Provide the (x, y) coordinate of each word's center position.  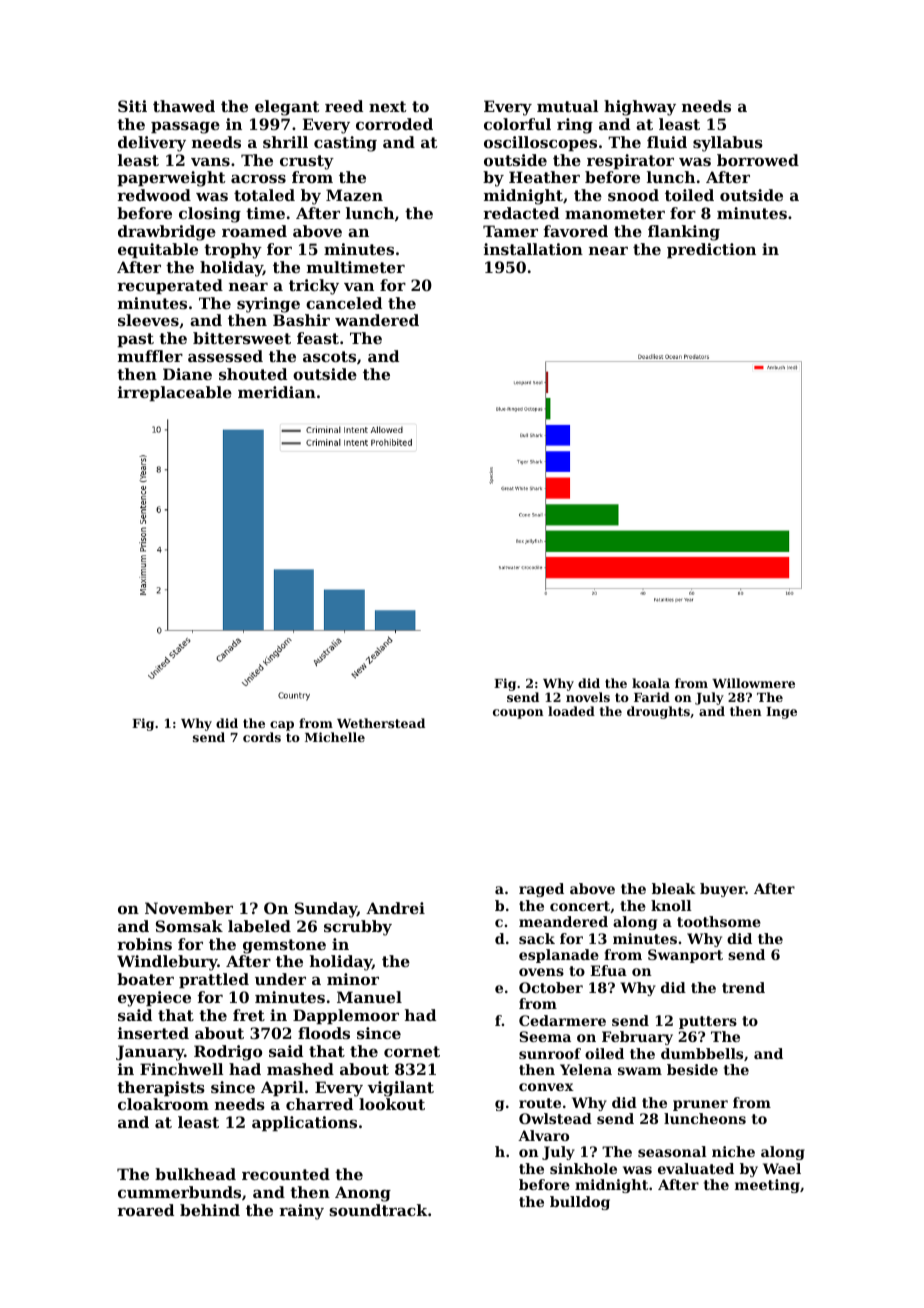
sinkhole (583, 1168)
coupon (518, 714)
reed (344, 106)
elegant (287, 108)
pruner (700, 1105)
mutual (567, 106)
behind (210, 1210)
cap (282, 726)
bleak (674, 888)
